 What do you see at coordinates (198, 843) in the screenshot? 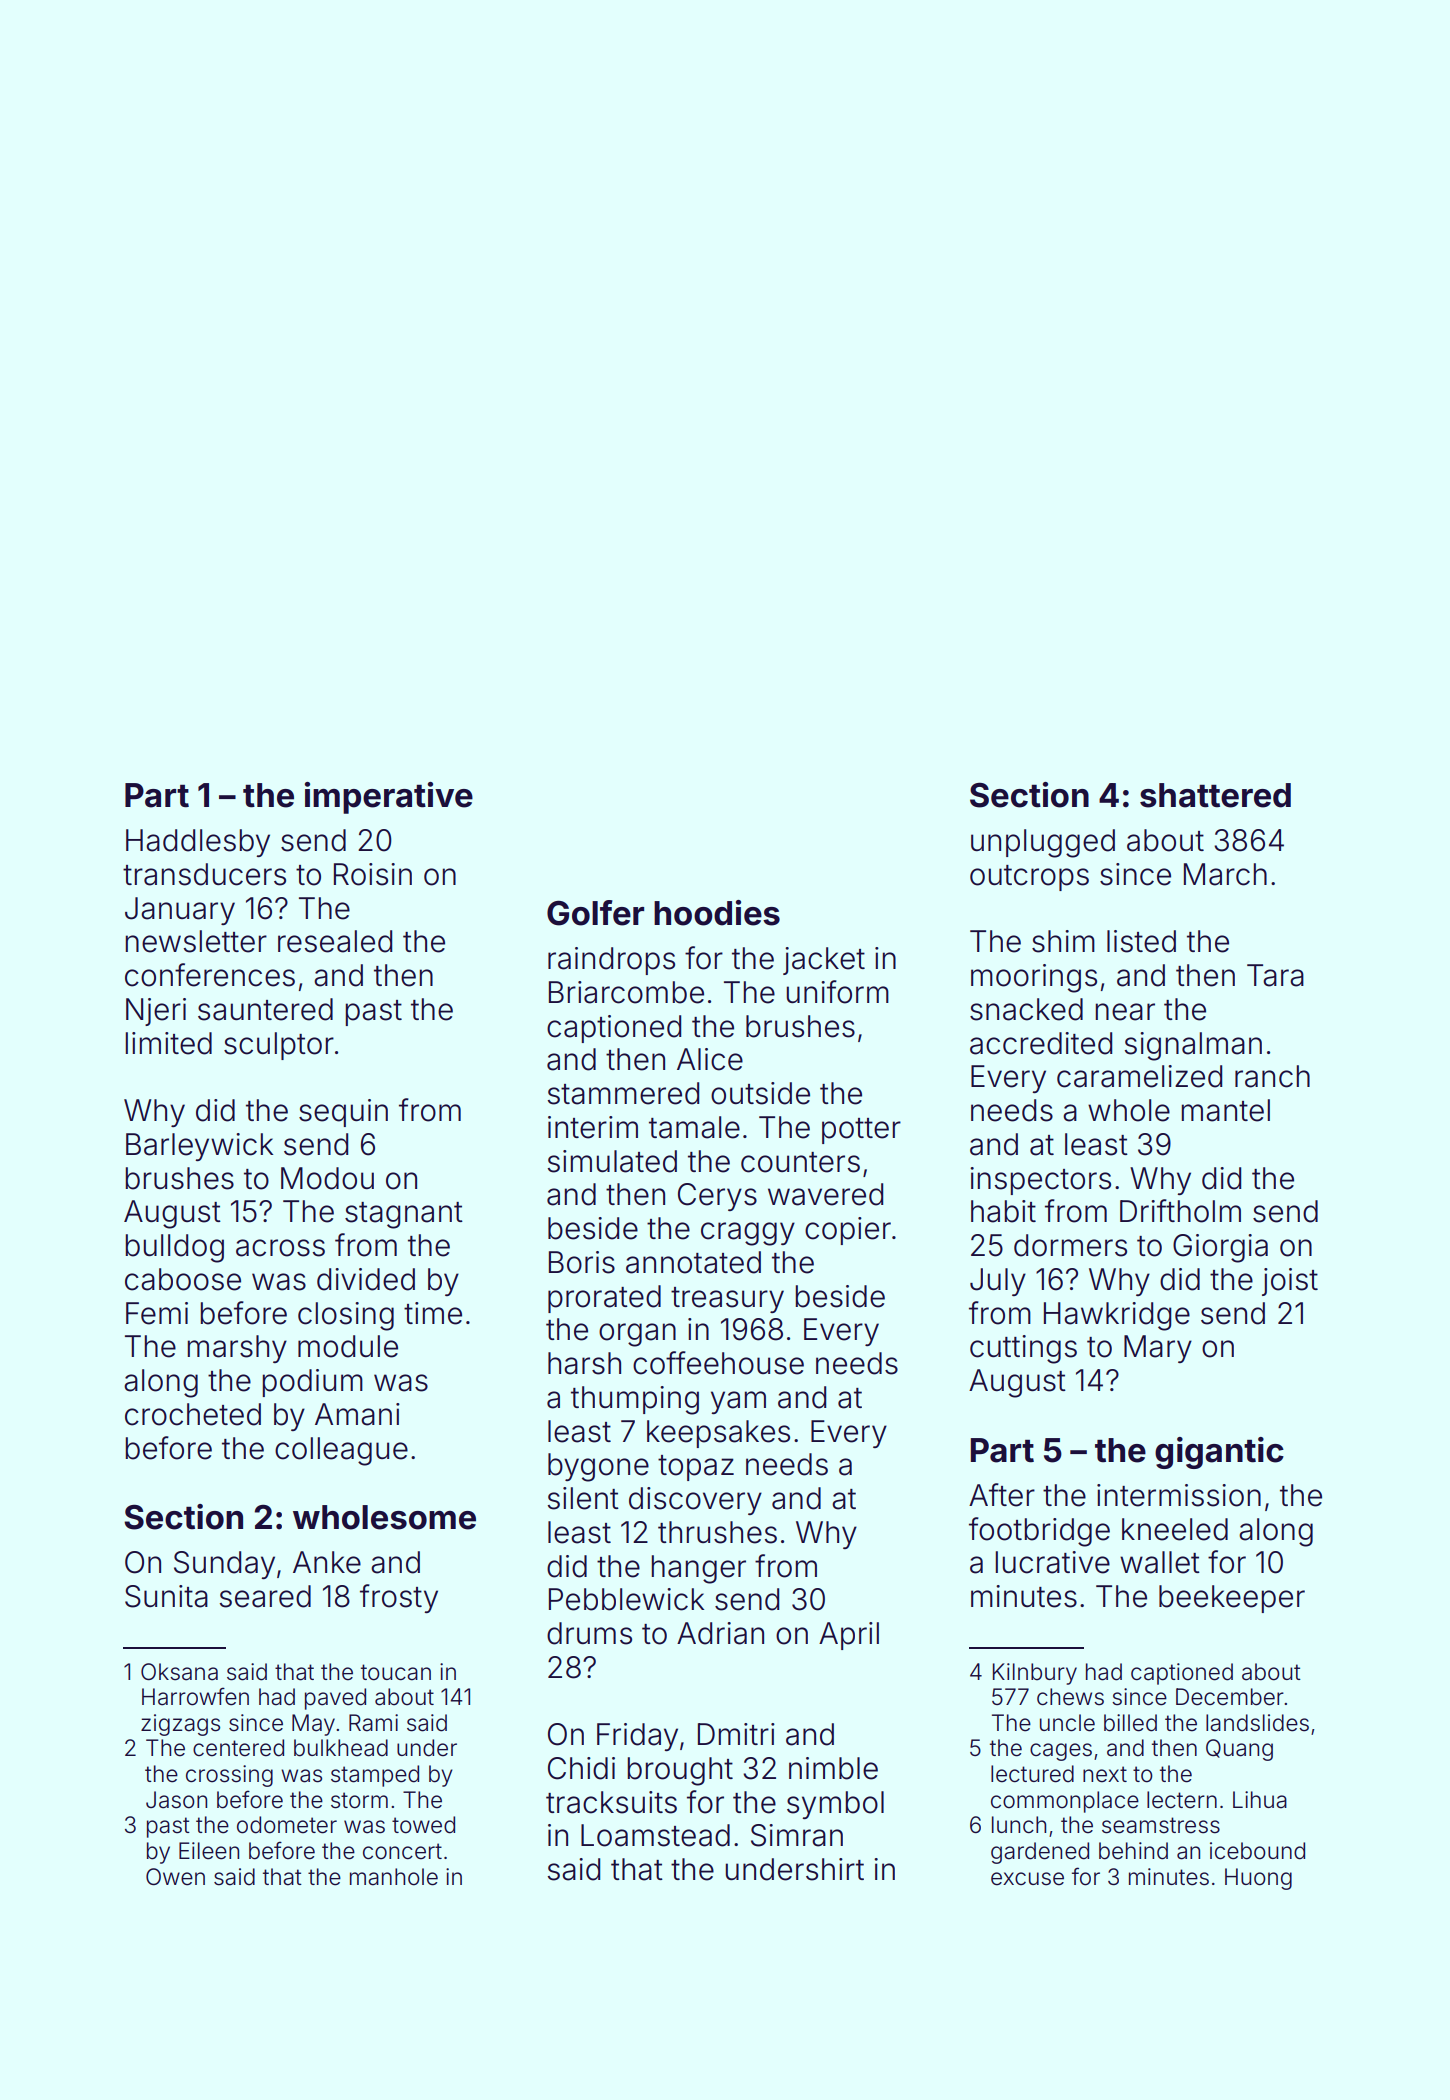
I see `Haddlesby` at bounding box center [198, 843].
